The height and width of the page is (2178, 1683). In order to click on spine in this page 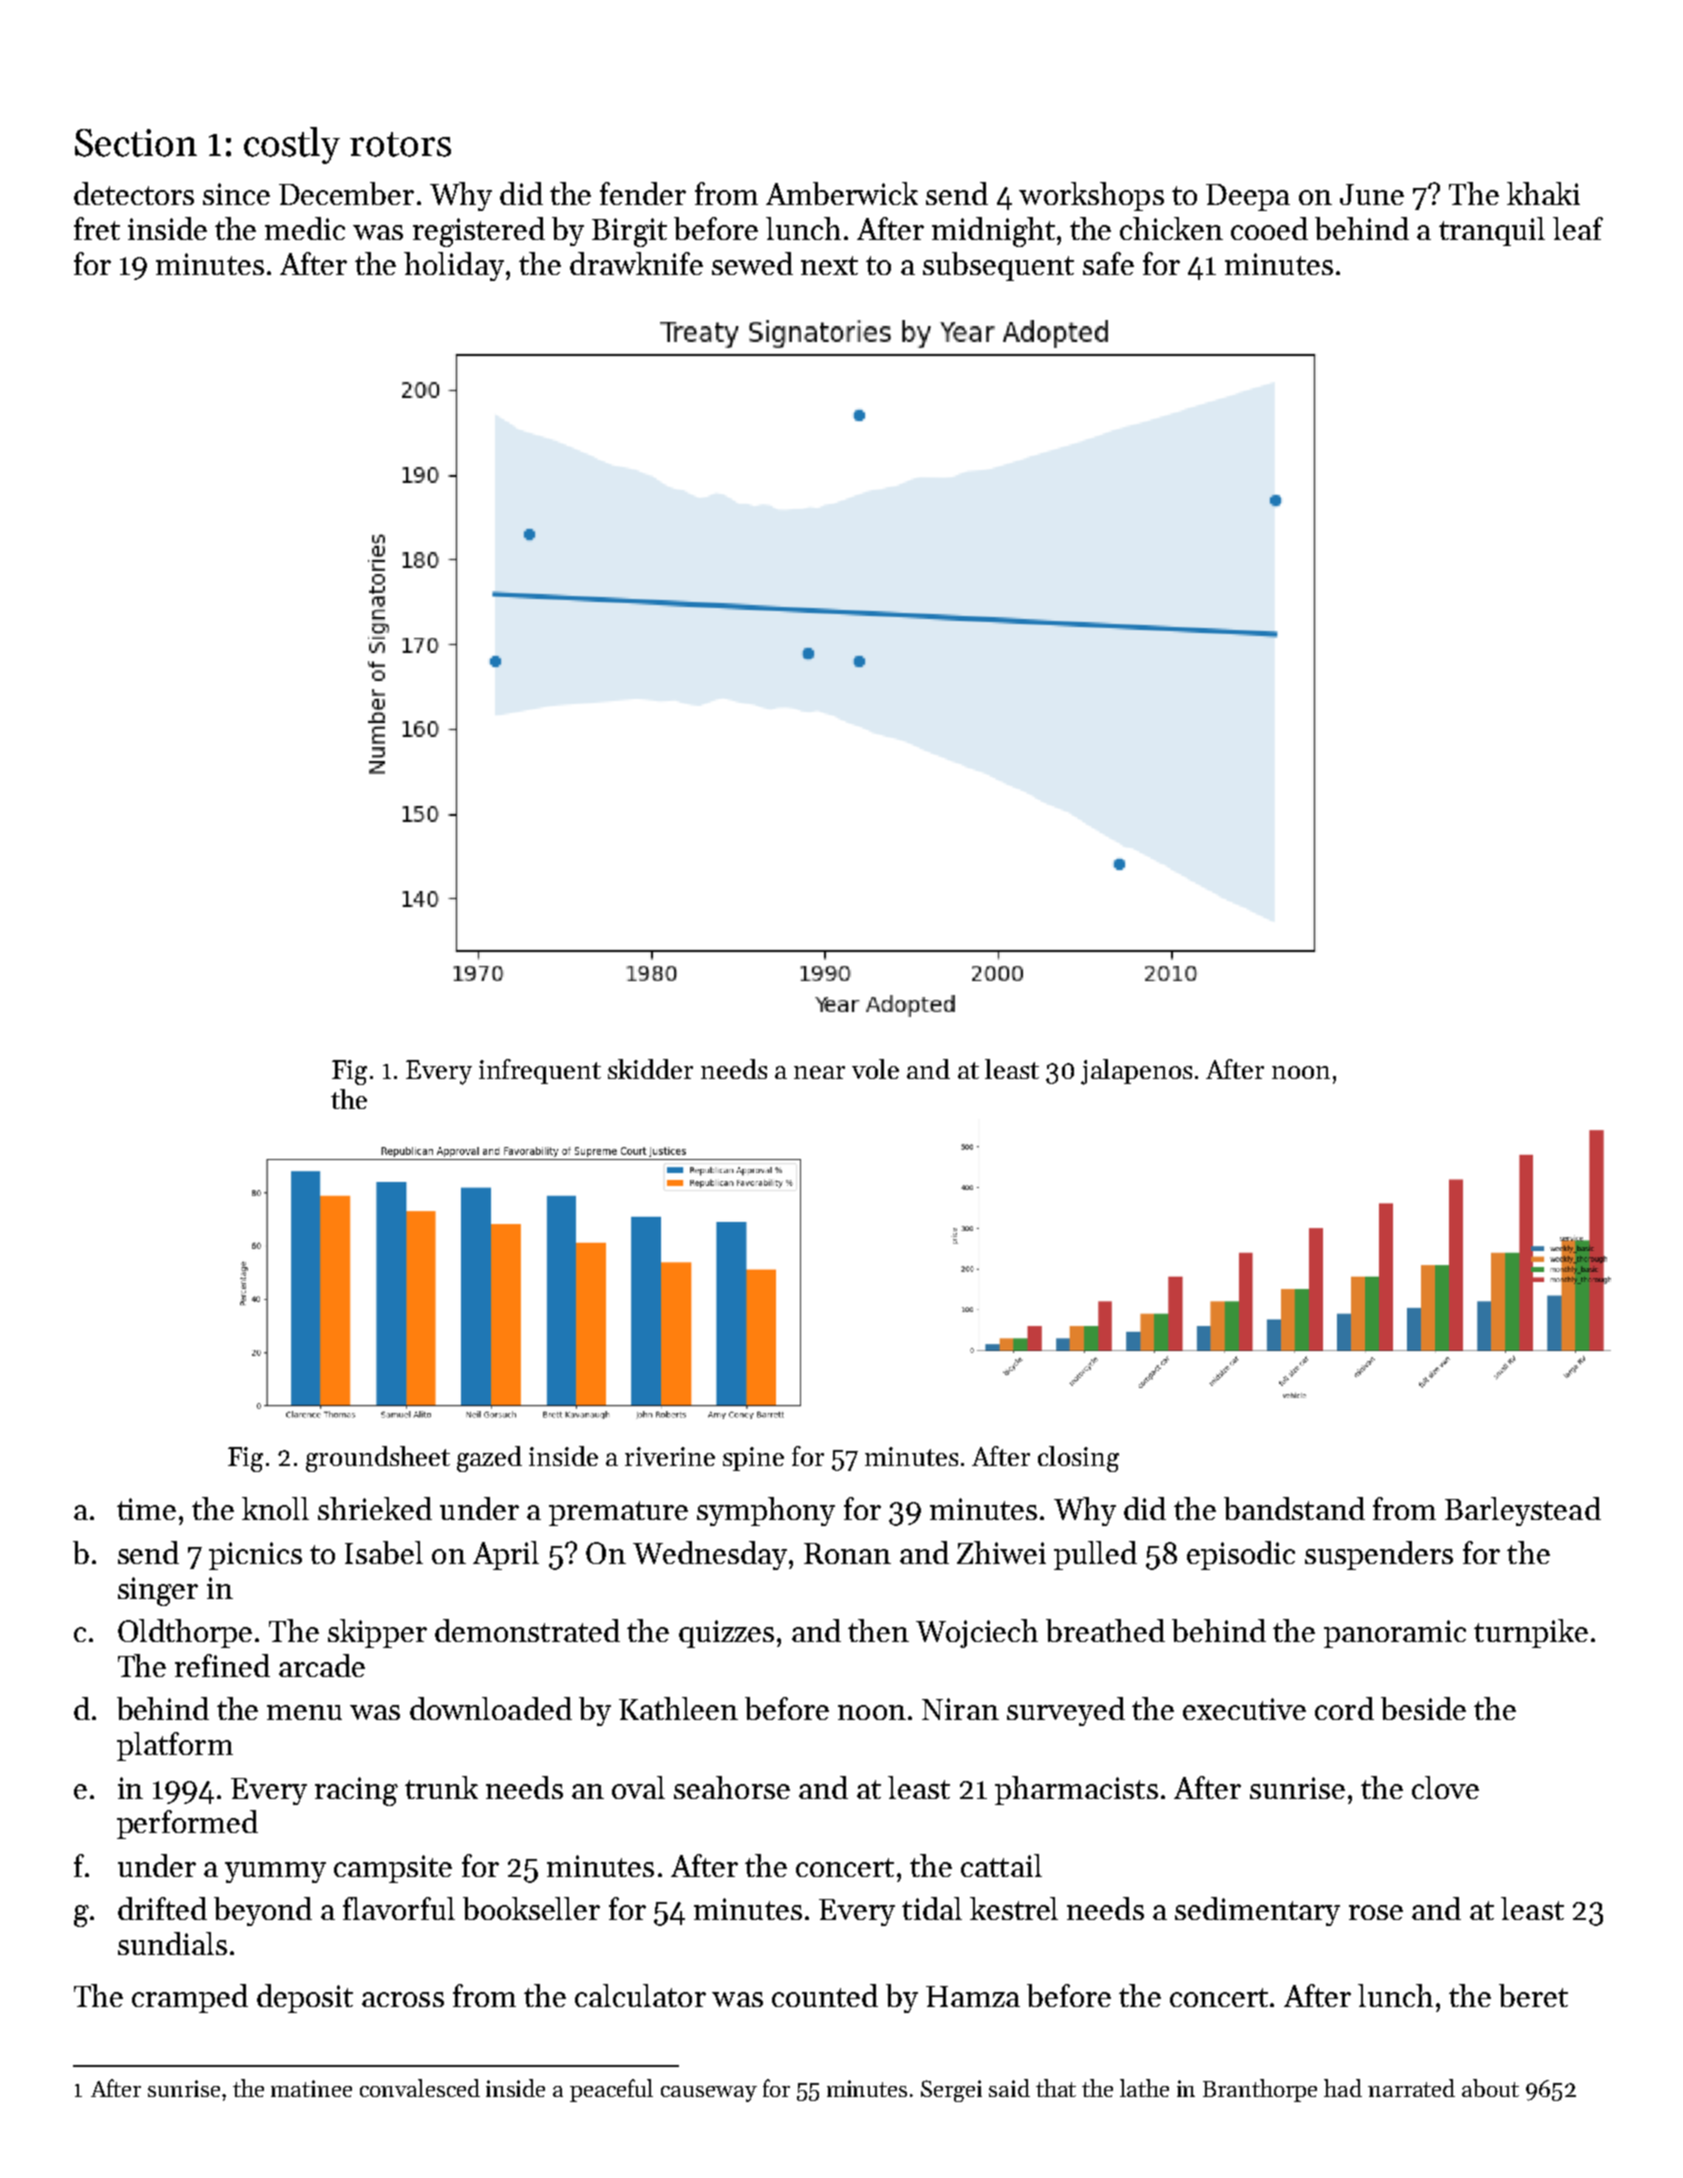, I will do `click(753, 1459)`.
